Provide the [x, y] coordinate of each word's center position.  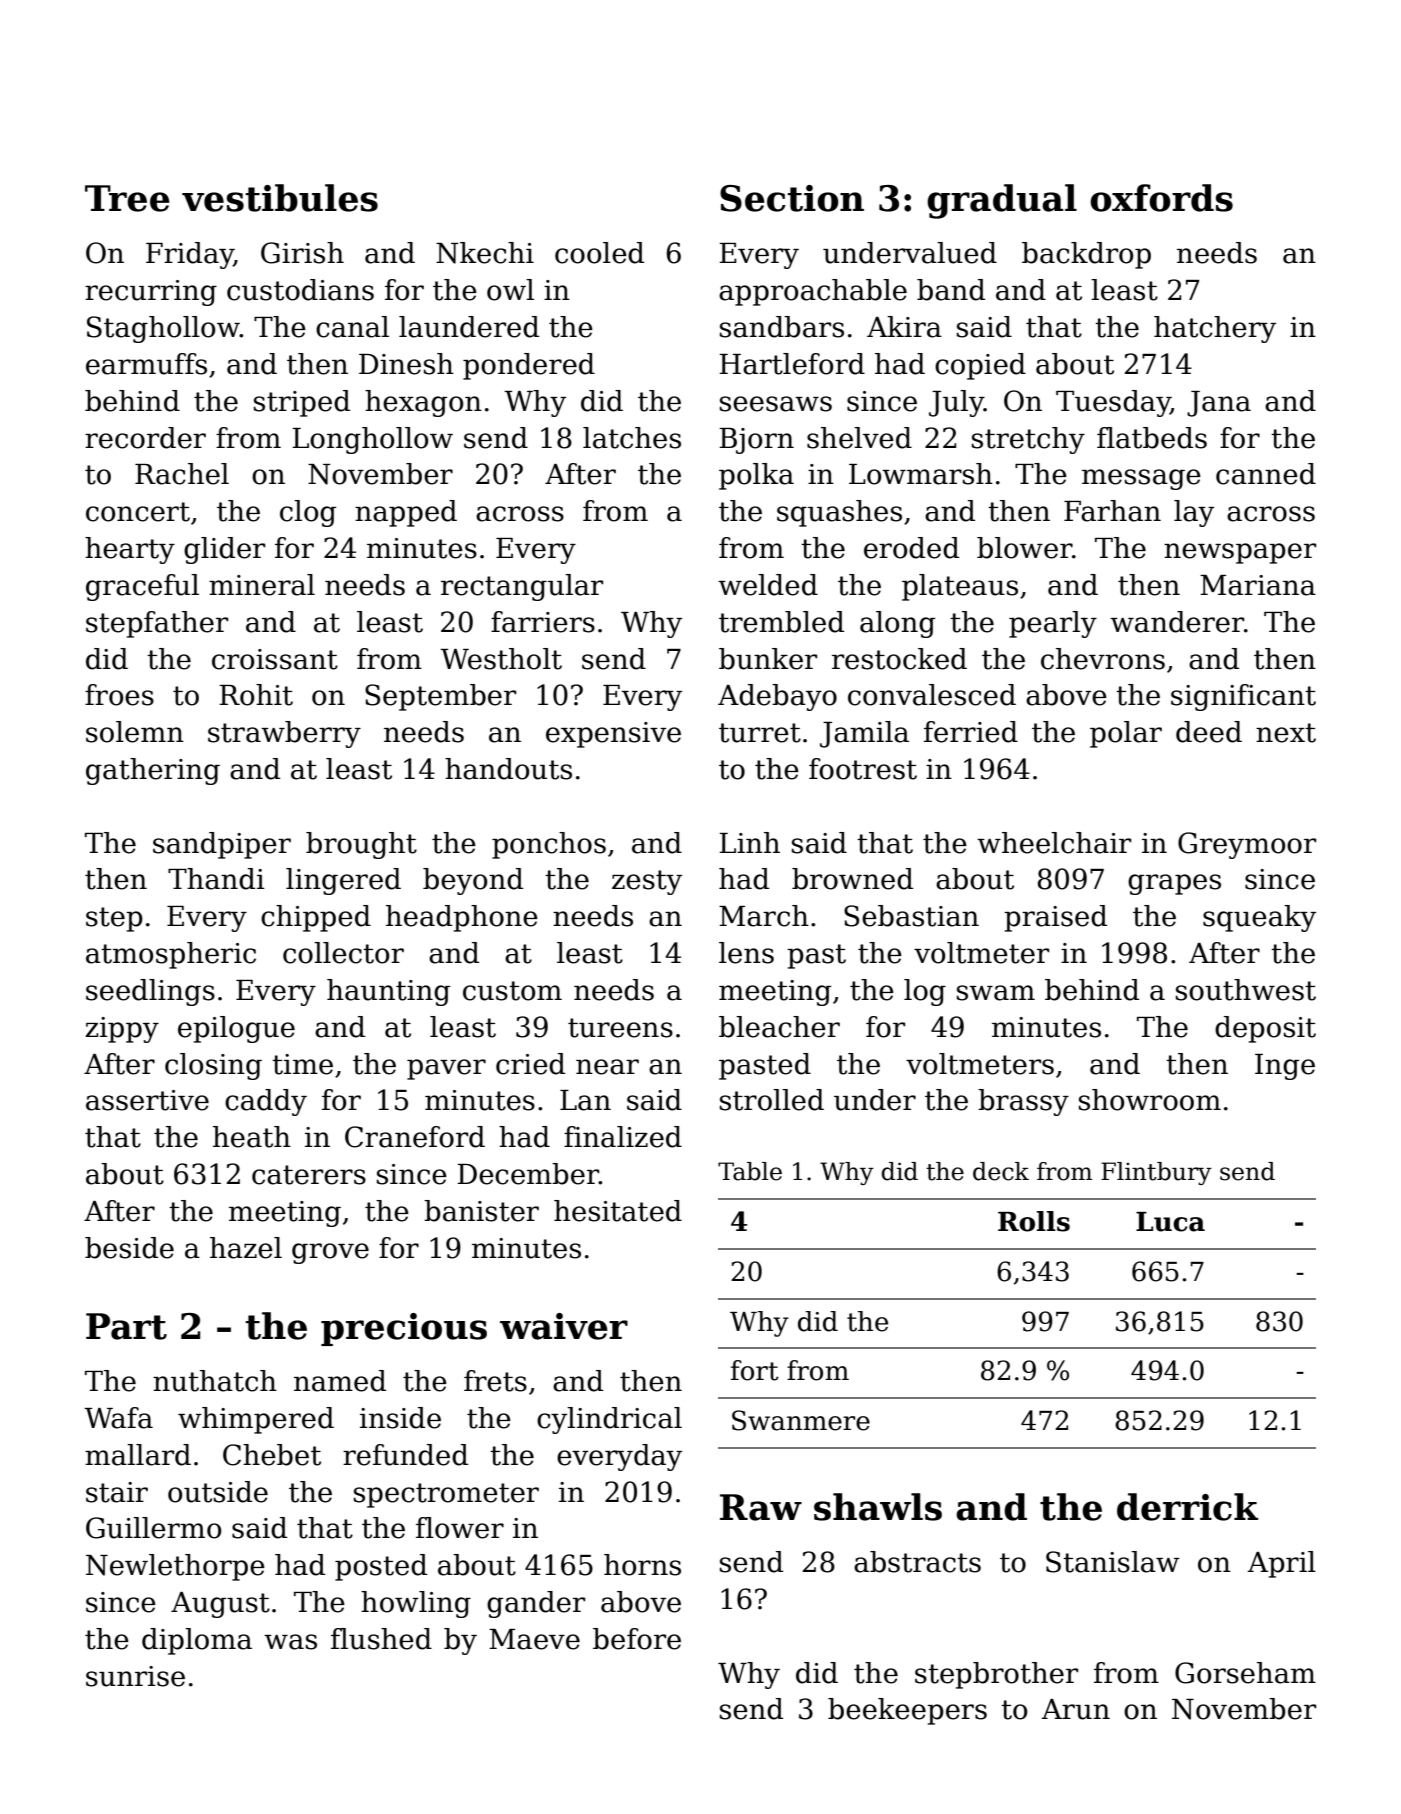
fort [755, 1370]
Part [126, 1326]
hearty [130, 550]
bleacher [779, 1027]
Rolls [1034, 1221]
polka [756, 476]
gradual [1002, 201]
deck [1001, 1171]
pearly [1053, 624]
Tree [127, 198]
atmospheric [171, 955]
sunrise [135, 1676]
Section [792, 198]
